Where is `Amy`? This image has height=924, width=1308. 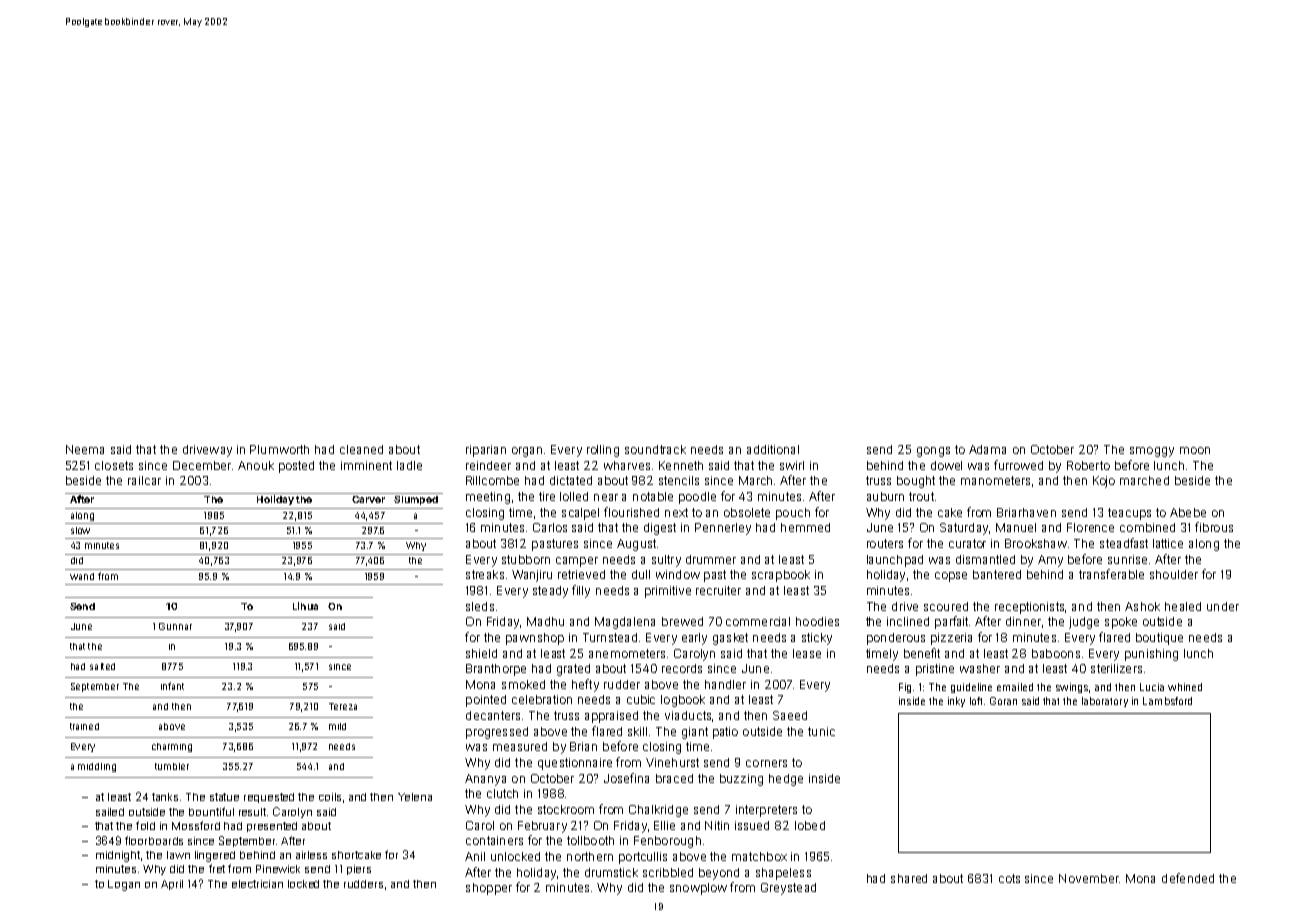
Amy is located at coordinates (1050, 561).
